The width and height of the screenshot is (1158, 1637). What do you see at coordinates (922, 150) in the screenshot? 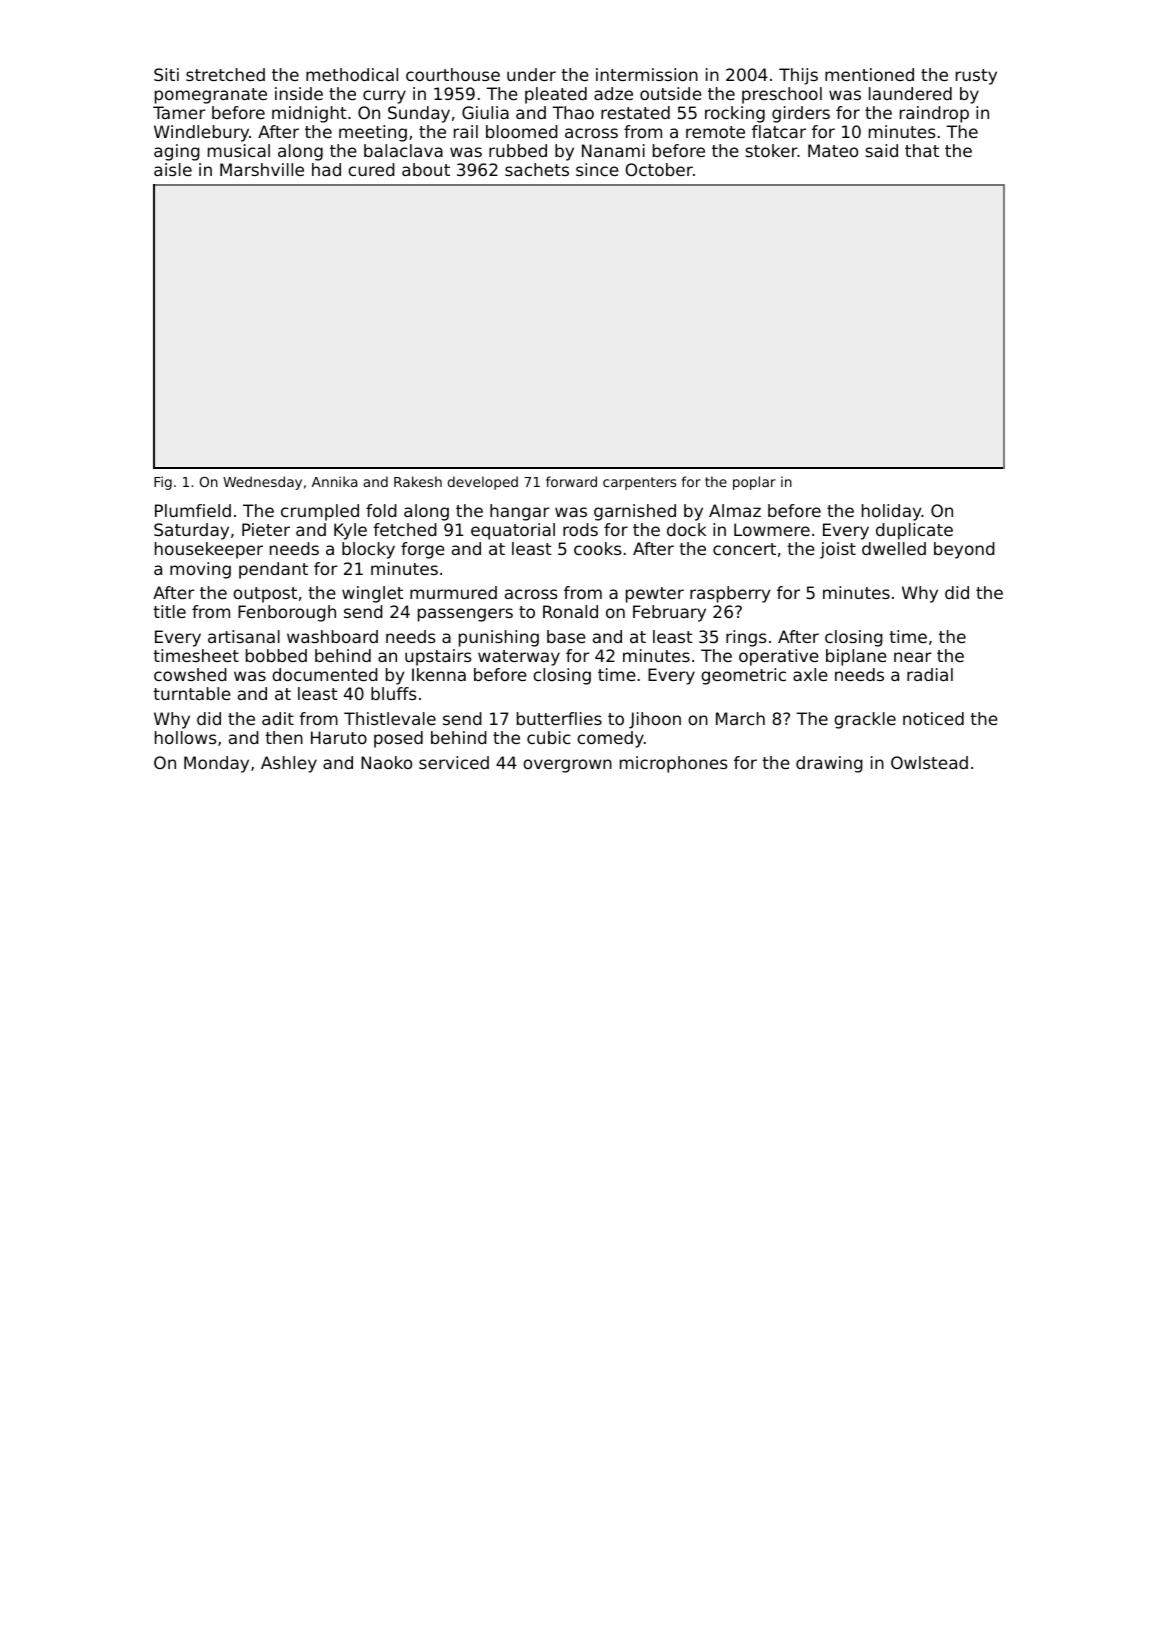
I see `that` at bounding box center [922, 150].
